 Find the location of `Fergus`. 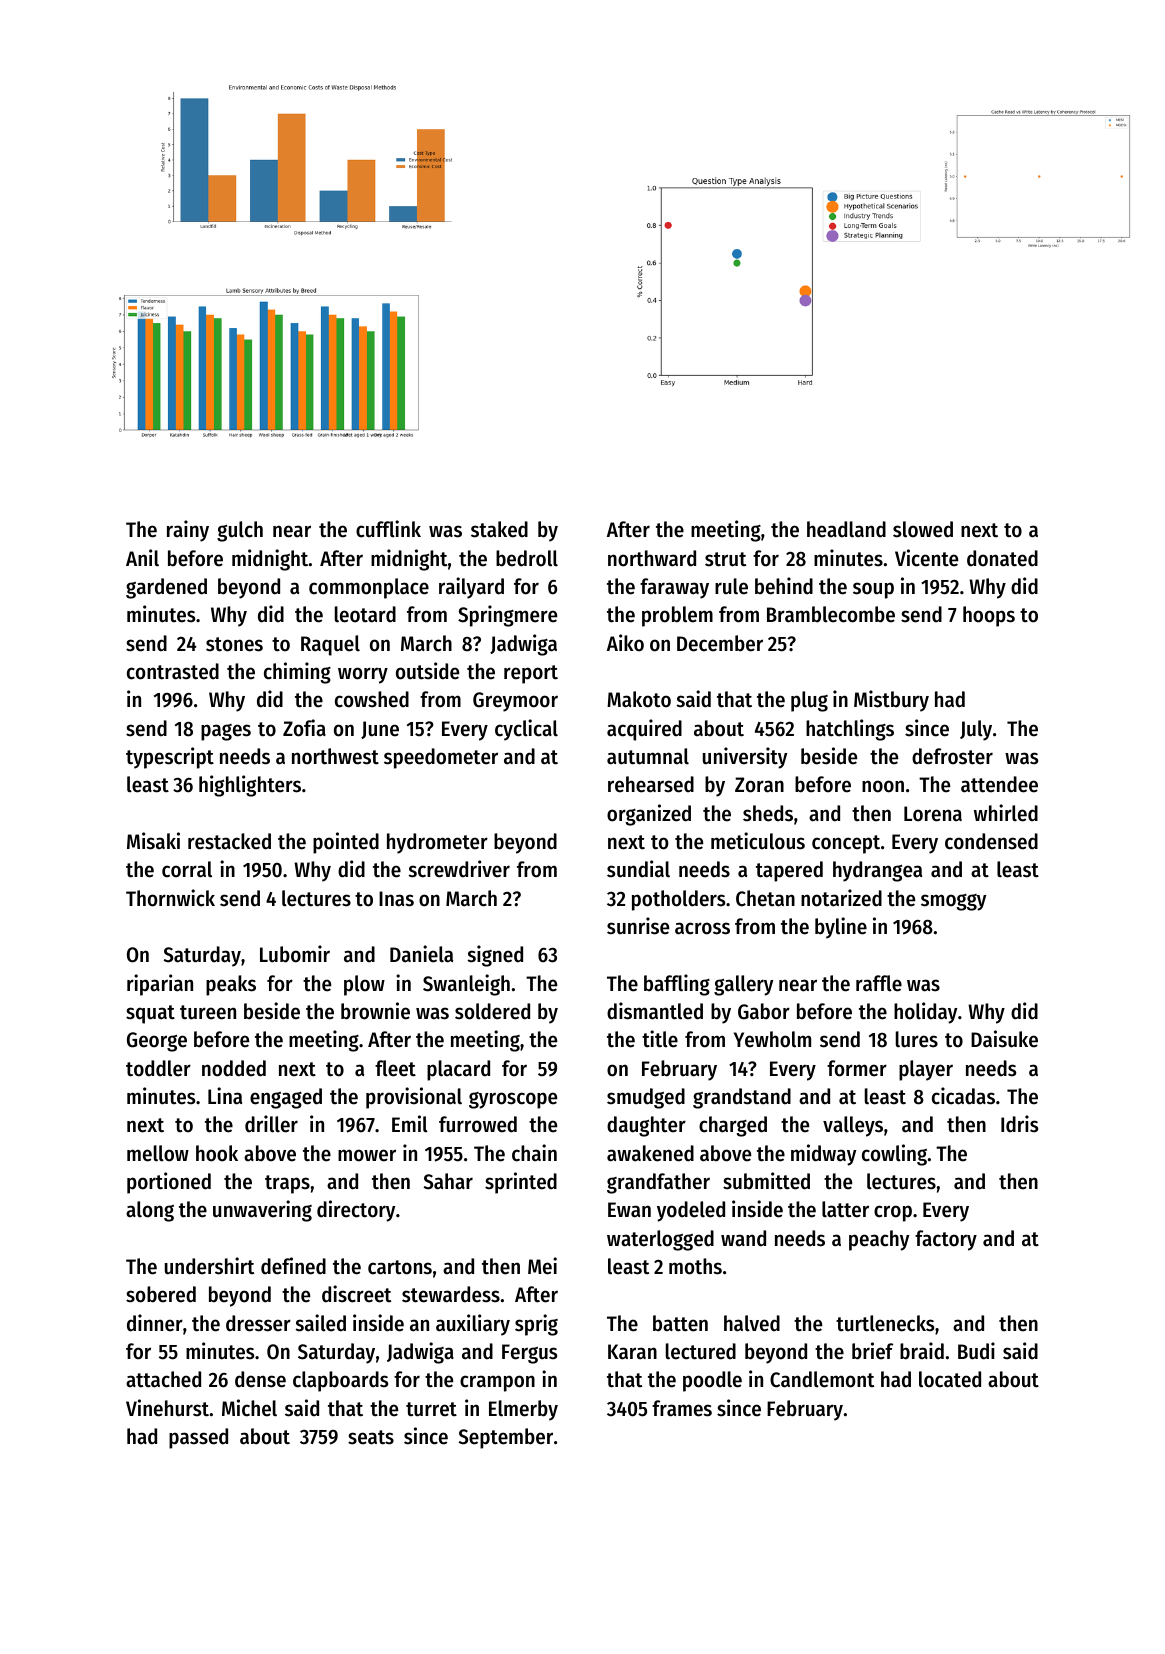

Fergus is located at coordinates (529, 1354).
